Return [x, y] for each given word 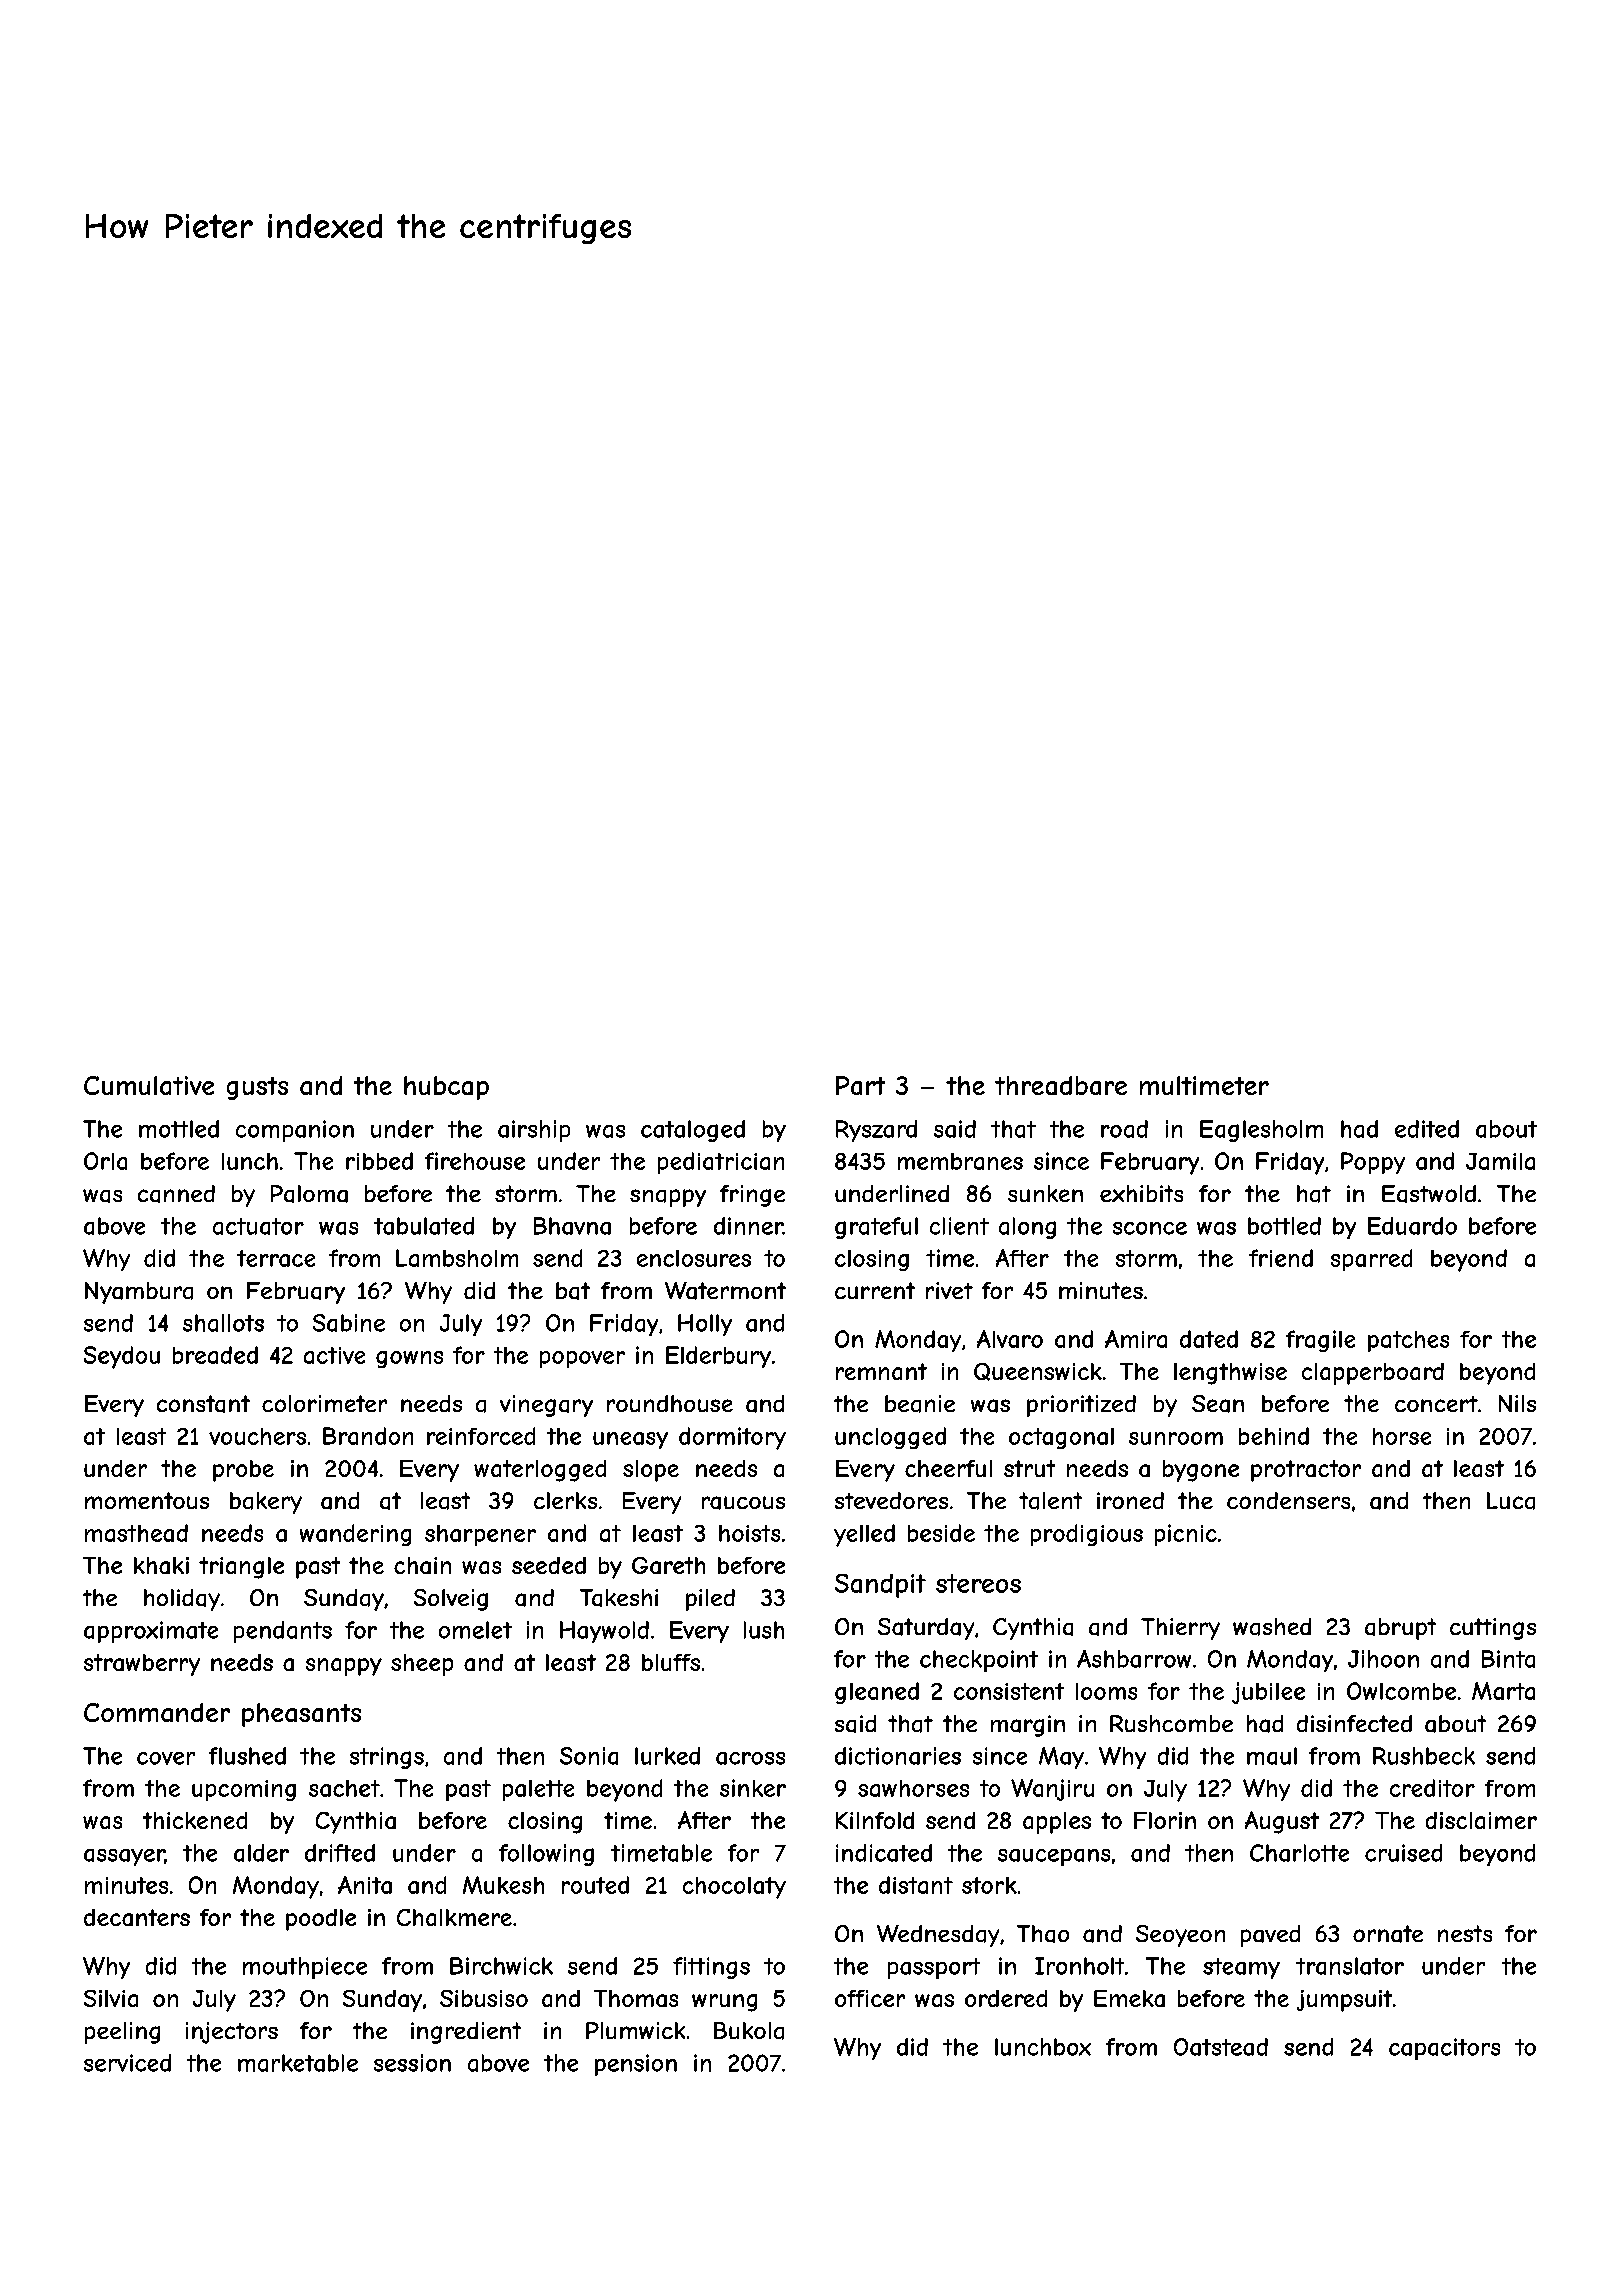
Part [860, 1085]
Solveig [451, 1600]
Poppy [1373, 1163]
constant [203, 1404]
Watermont [725, 1291]
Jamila [1500, 1161]
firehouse [475, 1161]
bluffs [671, 1662]
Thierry [1180, 1629]
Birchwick [501, 1966]
